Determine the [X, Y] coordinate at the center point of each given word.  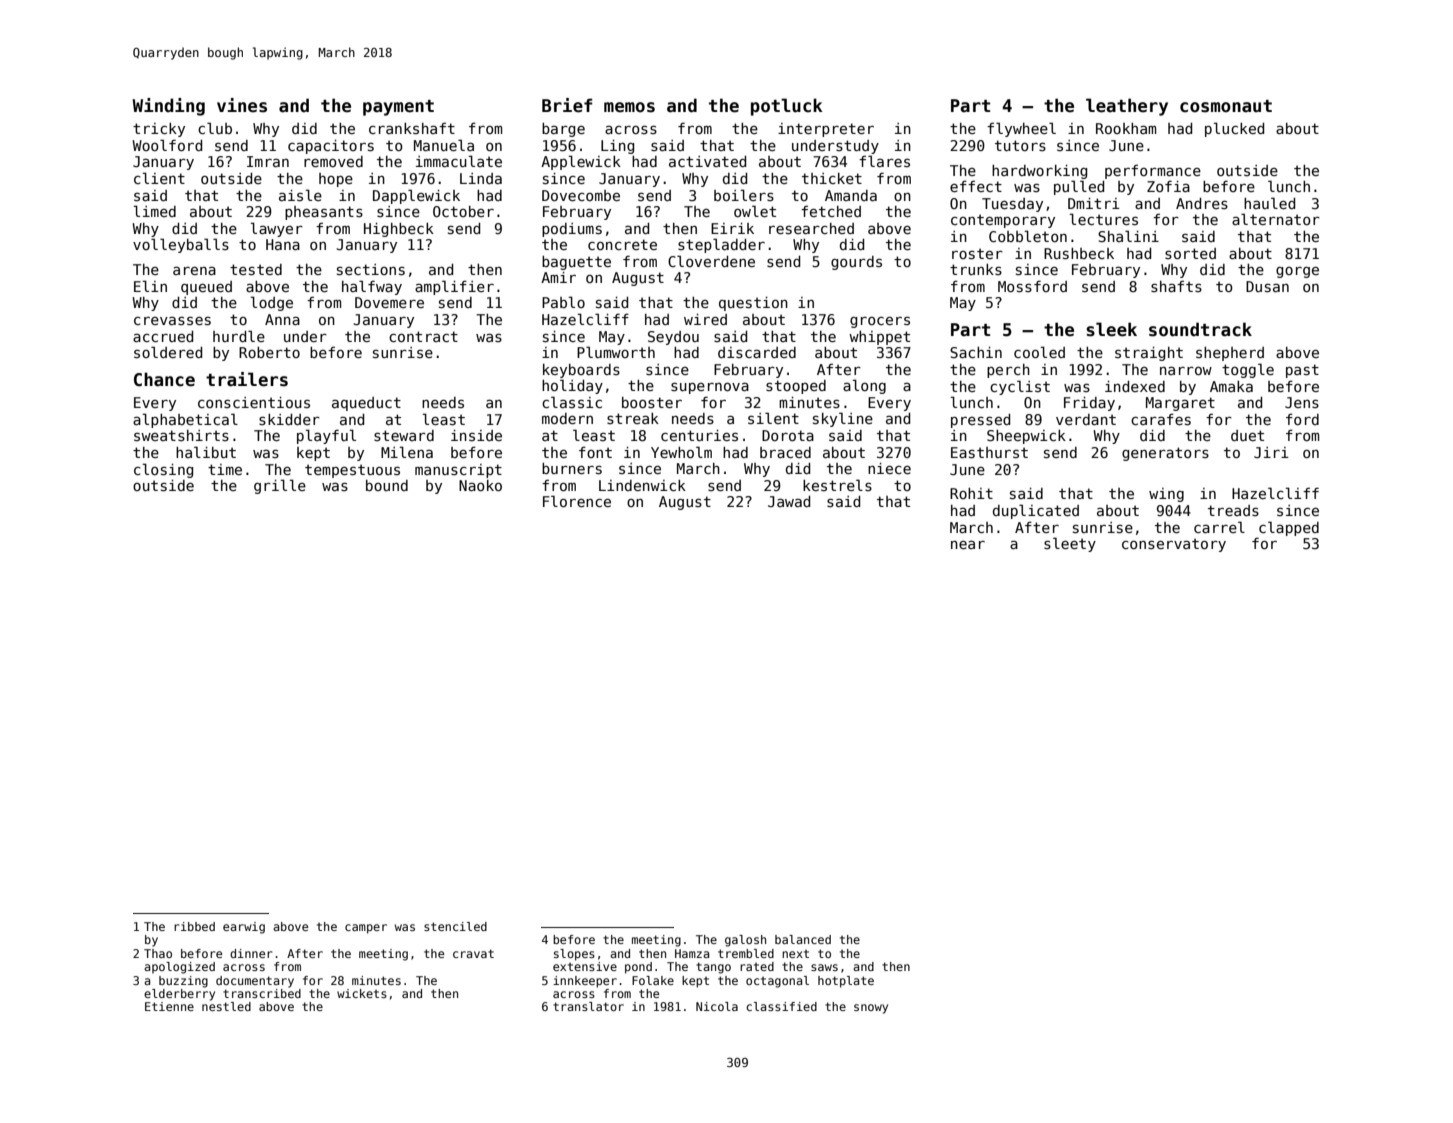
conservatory [1174, 545]
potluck [787, 107]
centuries [699, 435]
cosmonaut [1226, 106]
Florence [577, 501]
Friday [1089, 404]
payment [398, 108]
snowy [871, 1009]
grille [280, 486]
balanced [803, 939]
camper [366, 929]
